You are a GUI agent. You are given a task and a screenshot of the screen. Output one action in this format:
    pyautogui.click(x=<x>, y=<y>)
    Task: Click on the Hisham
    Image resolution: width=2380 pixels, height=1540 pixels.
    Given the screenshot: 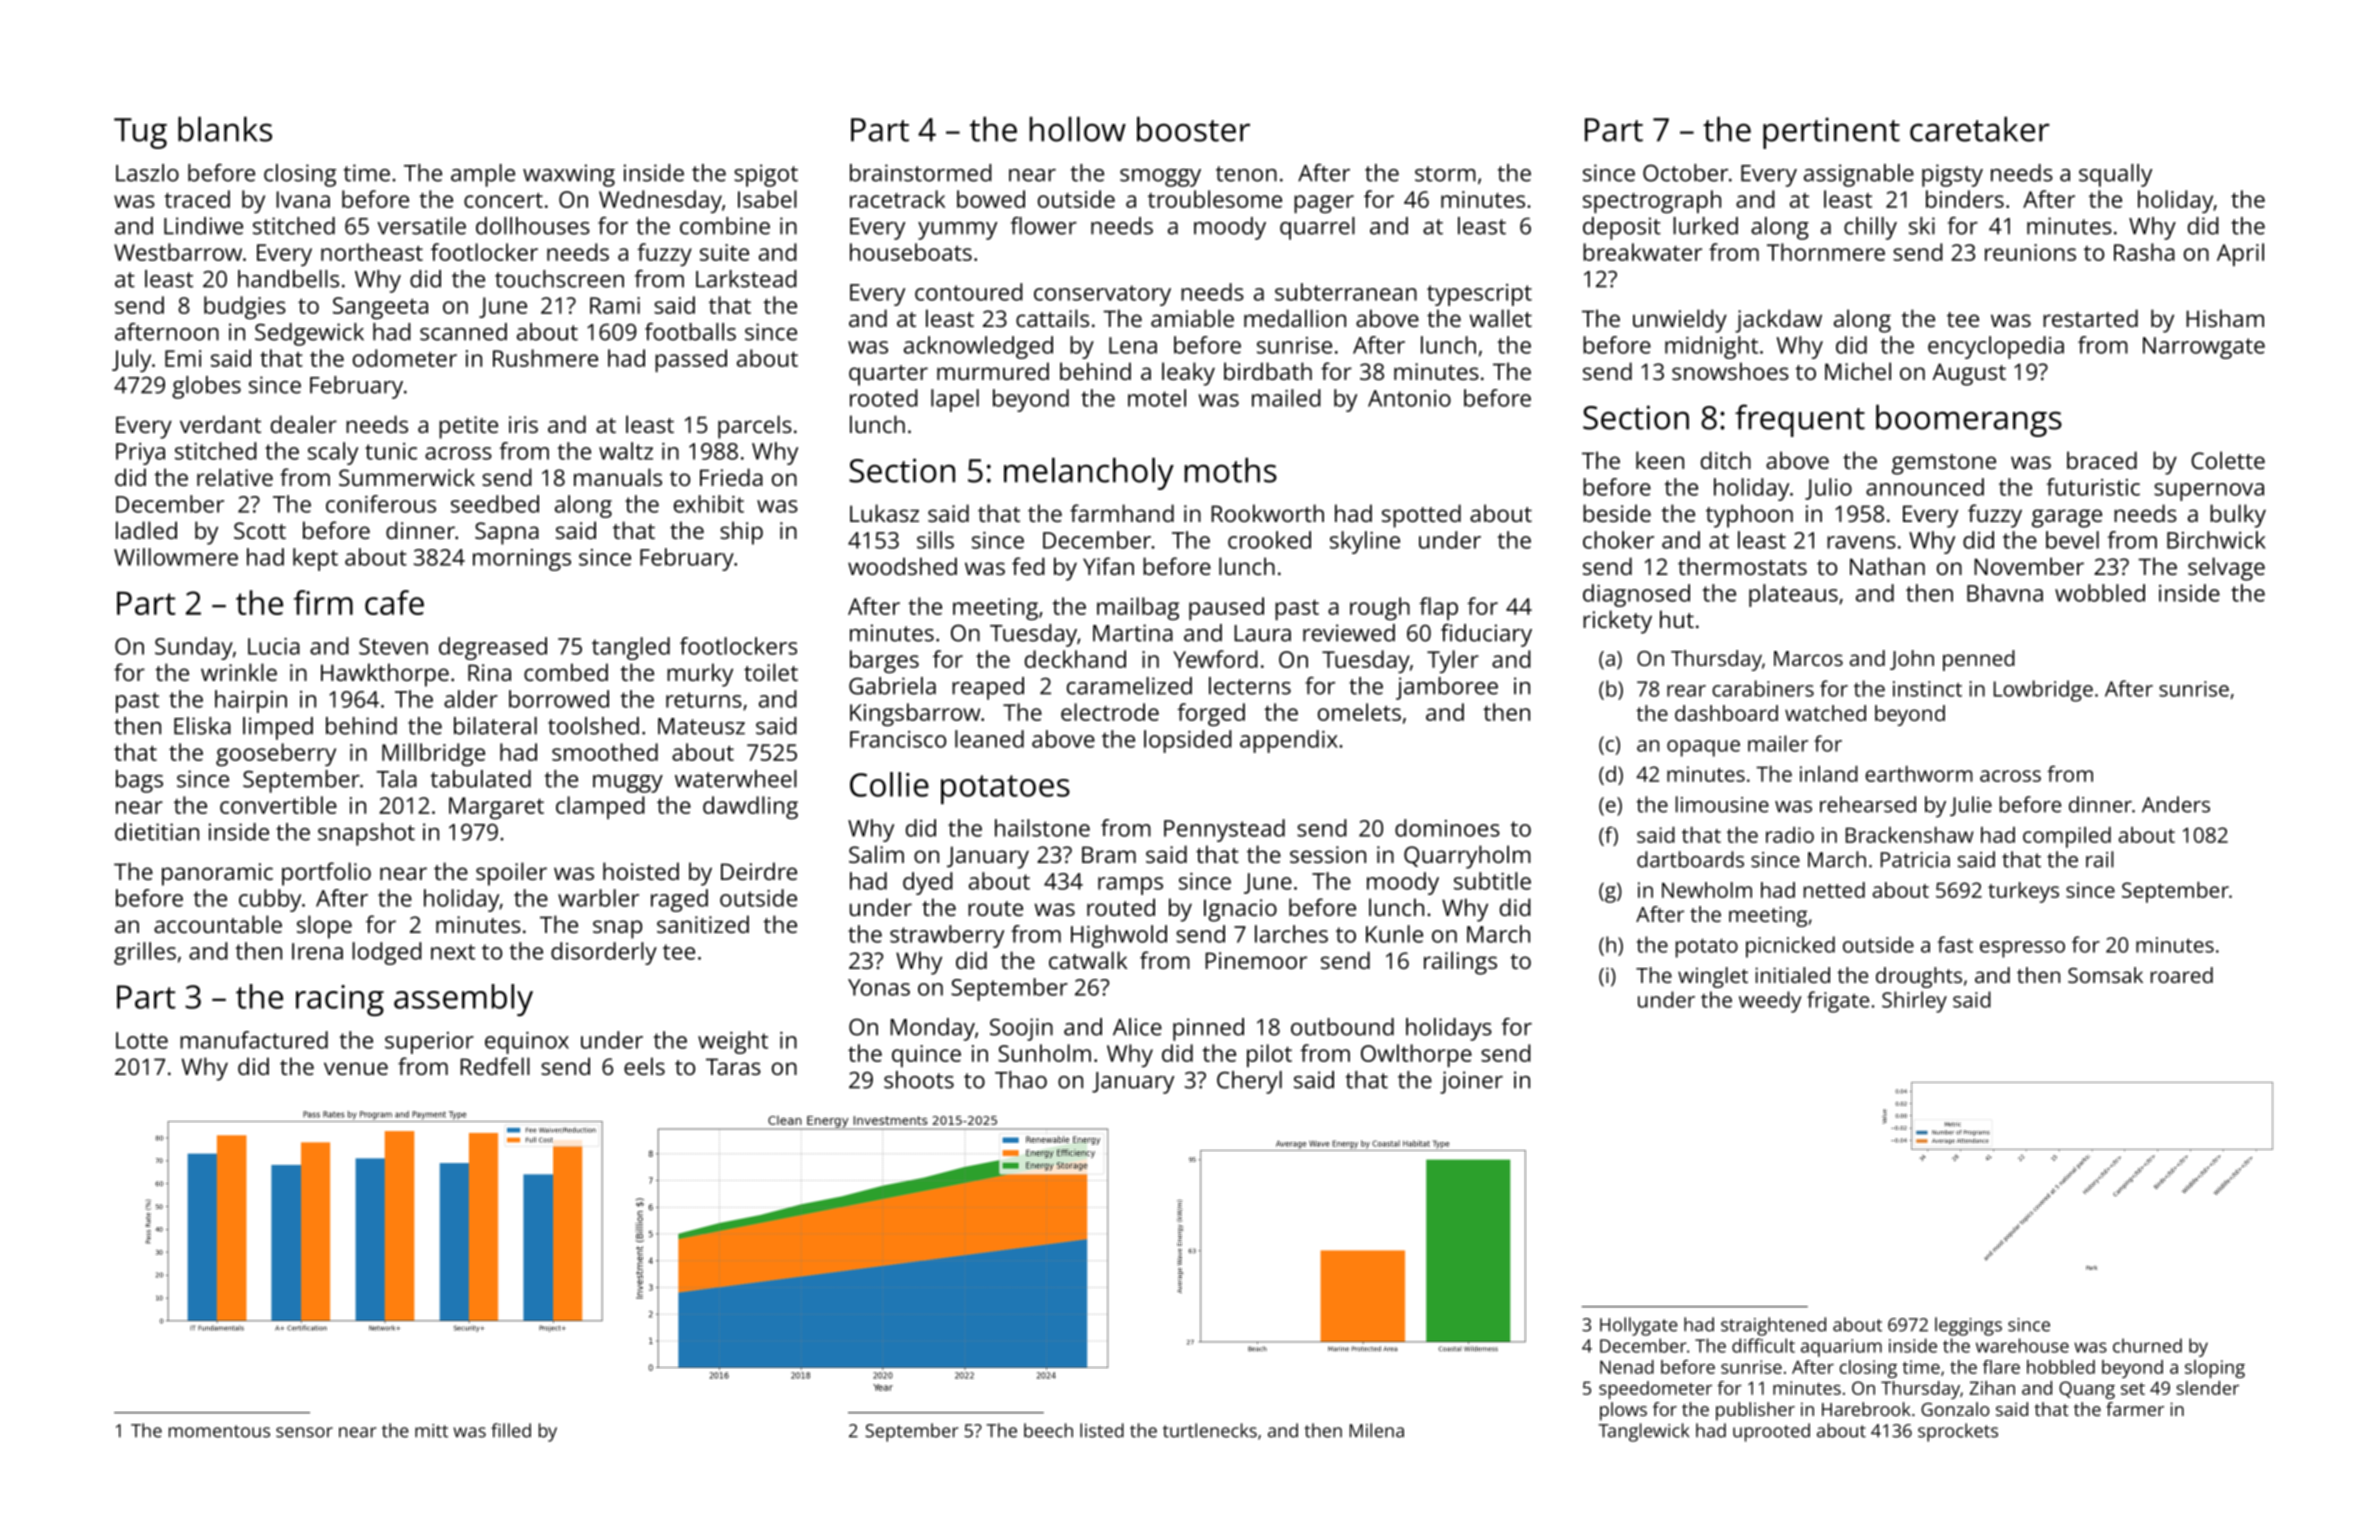 What is the action you would take?
    pyautogui.click(x=2225, y=318)
